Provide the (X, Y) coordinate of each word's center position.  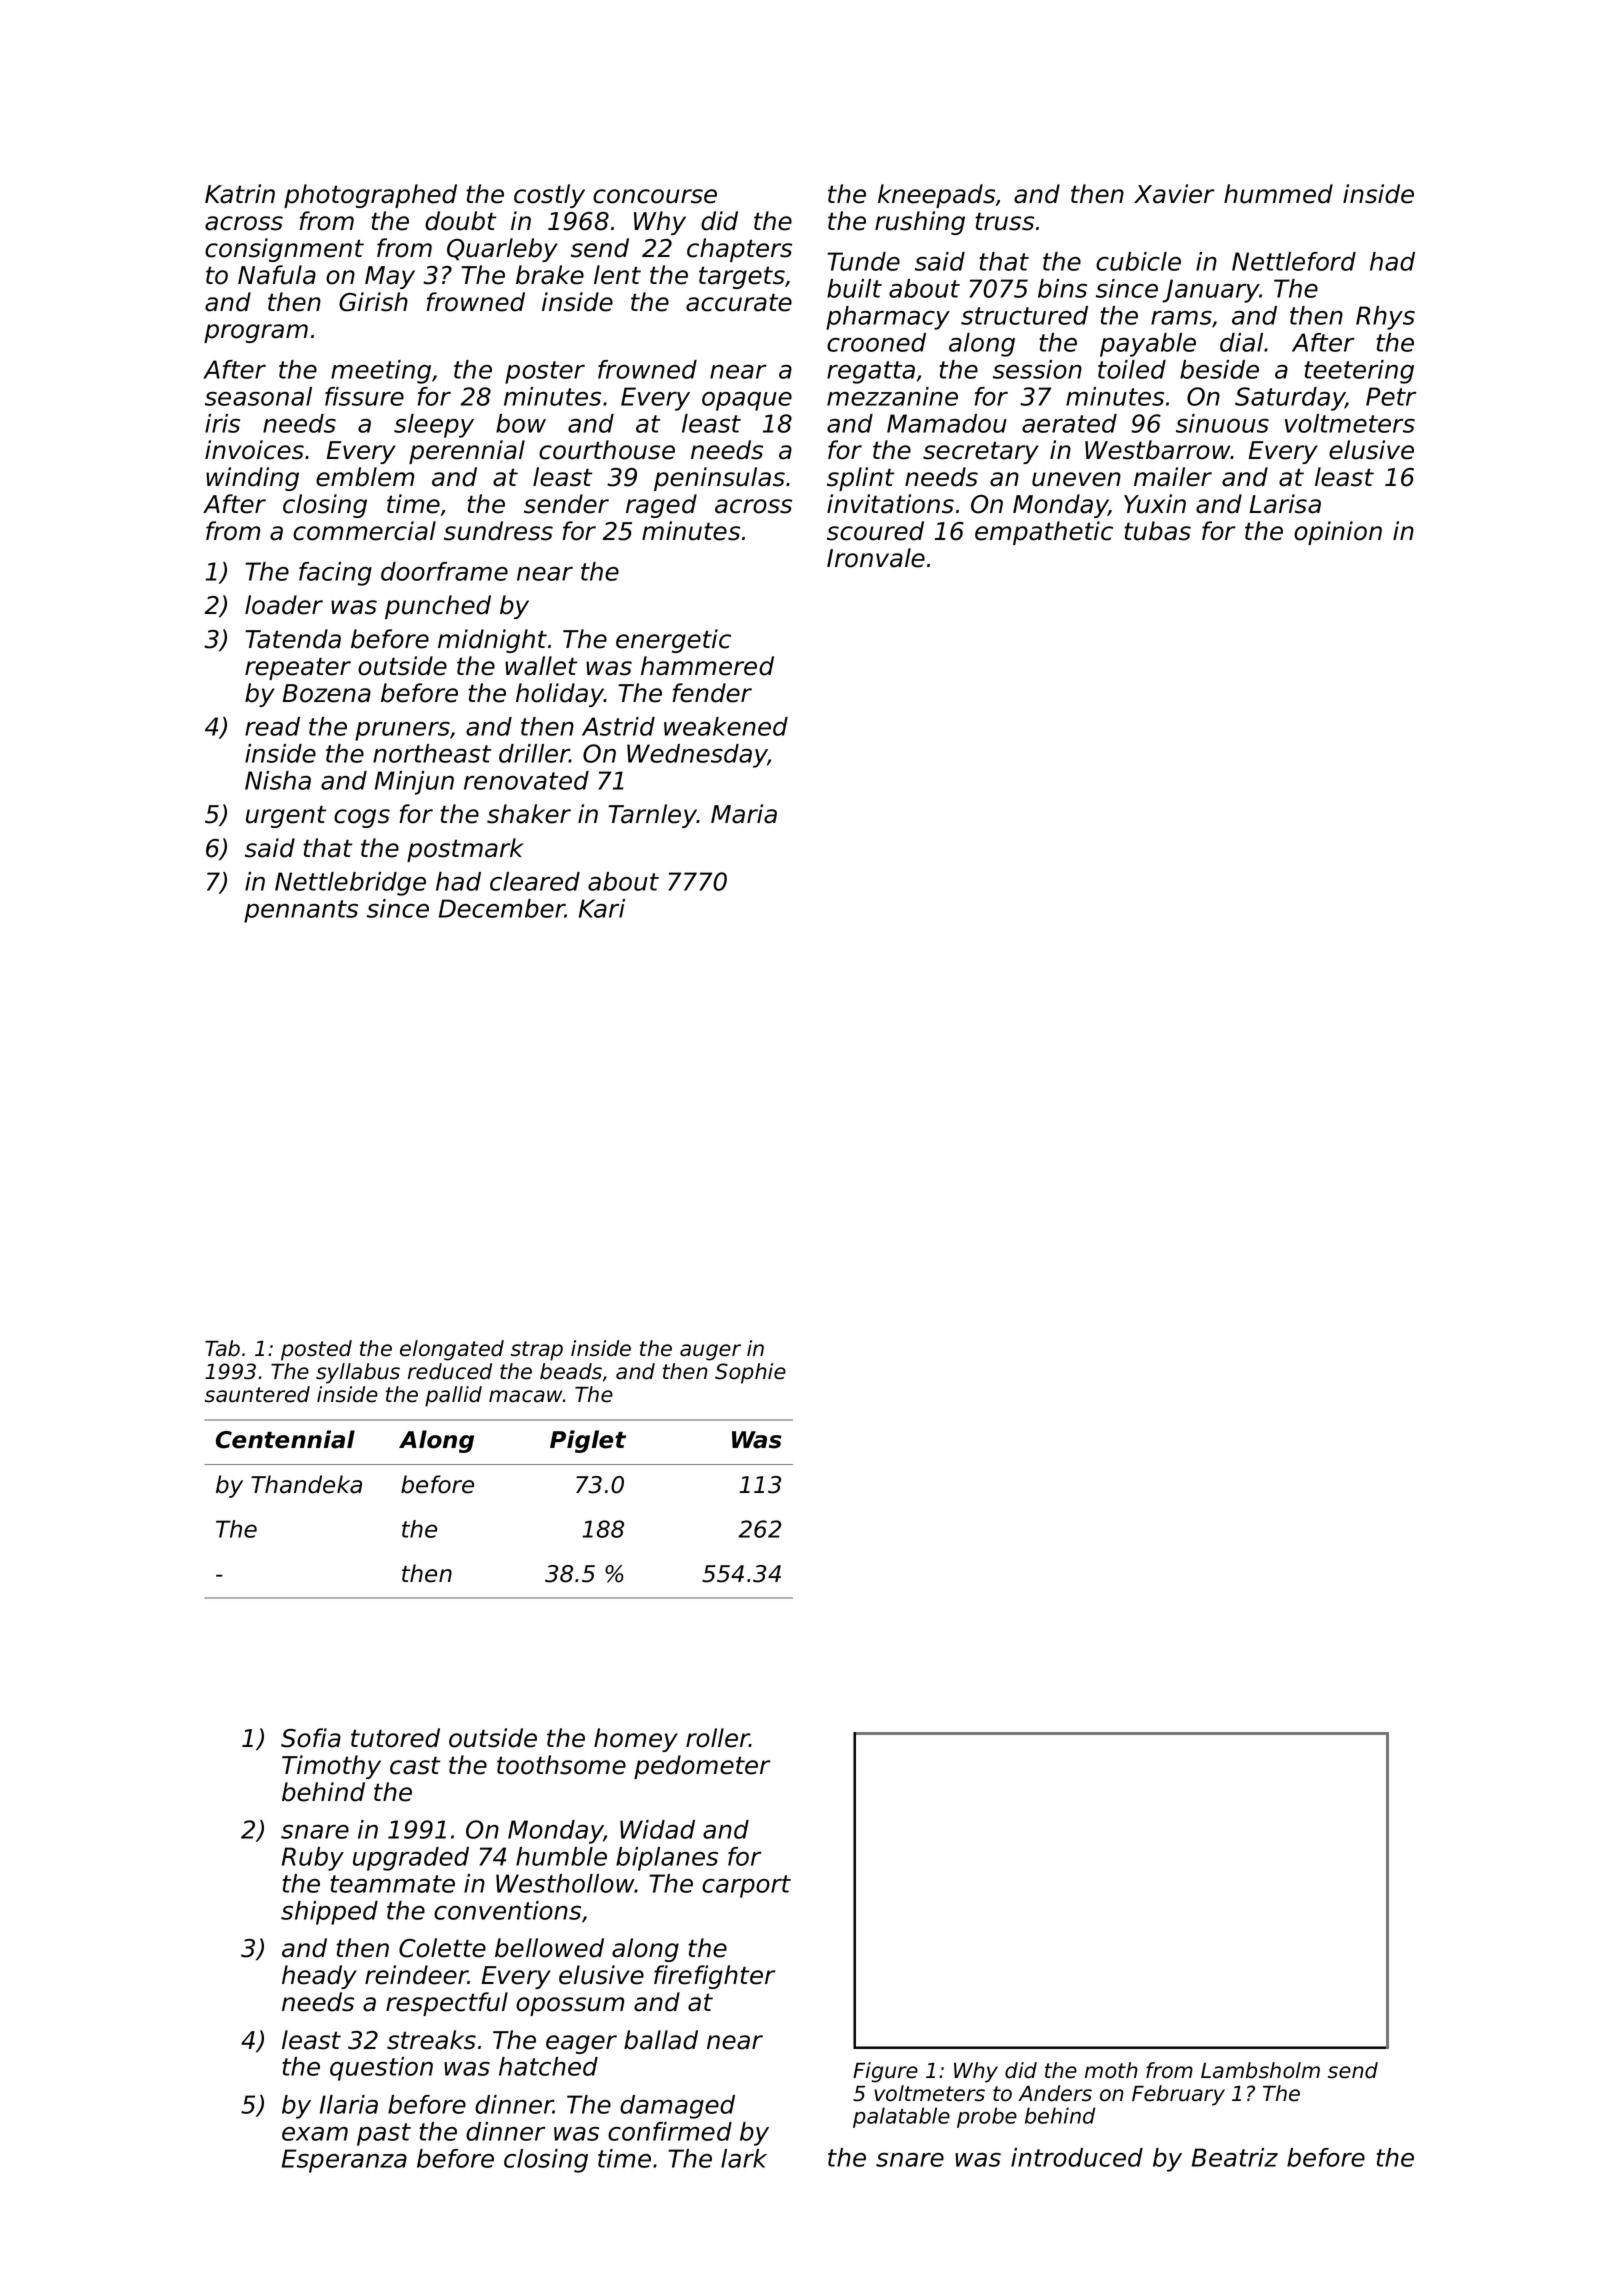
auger (710, 1352)
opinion (1338, 533)
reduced (450, 1371)
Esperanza (344, 2161)
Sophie (750, 1373)
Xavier (1174, 194)
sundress (498, 531)
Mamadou (947, 423)
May (390, 277)
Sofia (311, 1738)
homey (636, 1740)
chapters (739, 250)
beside (1219, 369)
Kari (602, 908)
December (502, 908)
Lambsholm (1260, 2070)
